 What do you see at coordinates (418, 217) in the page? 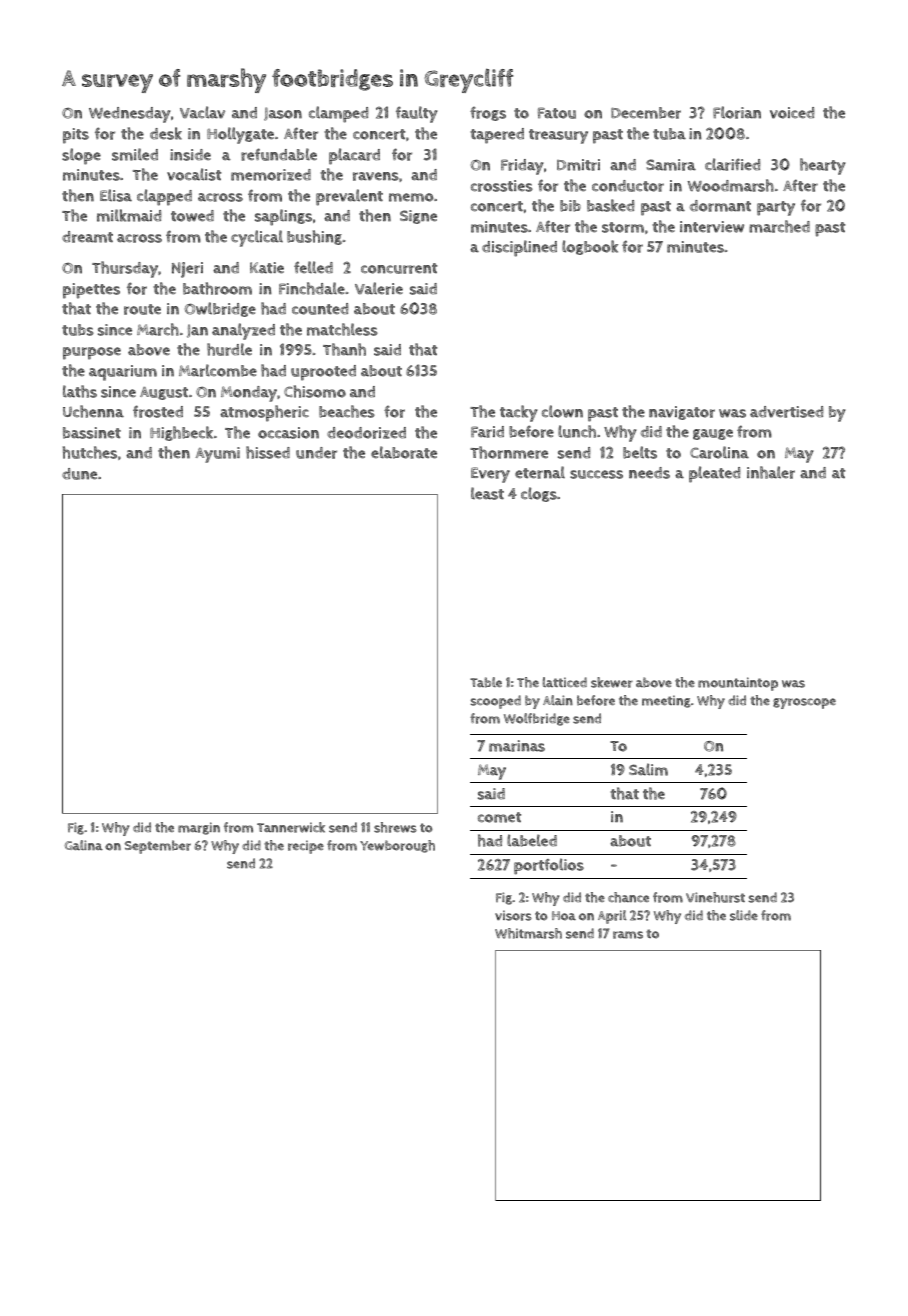
I see `Signe` at bounding box center [418, 217].
